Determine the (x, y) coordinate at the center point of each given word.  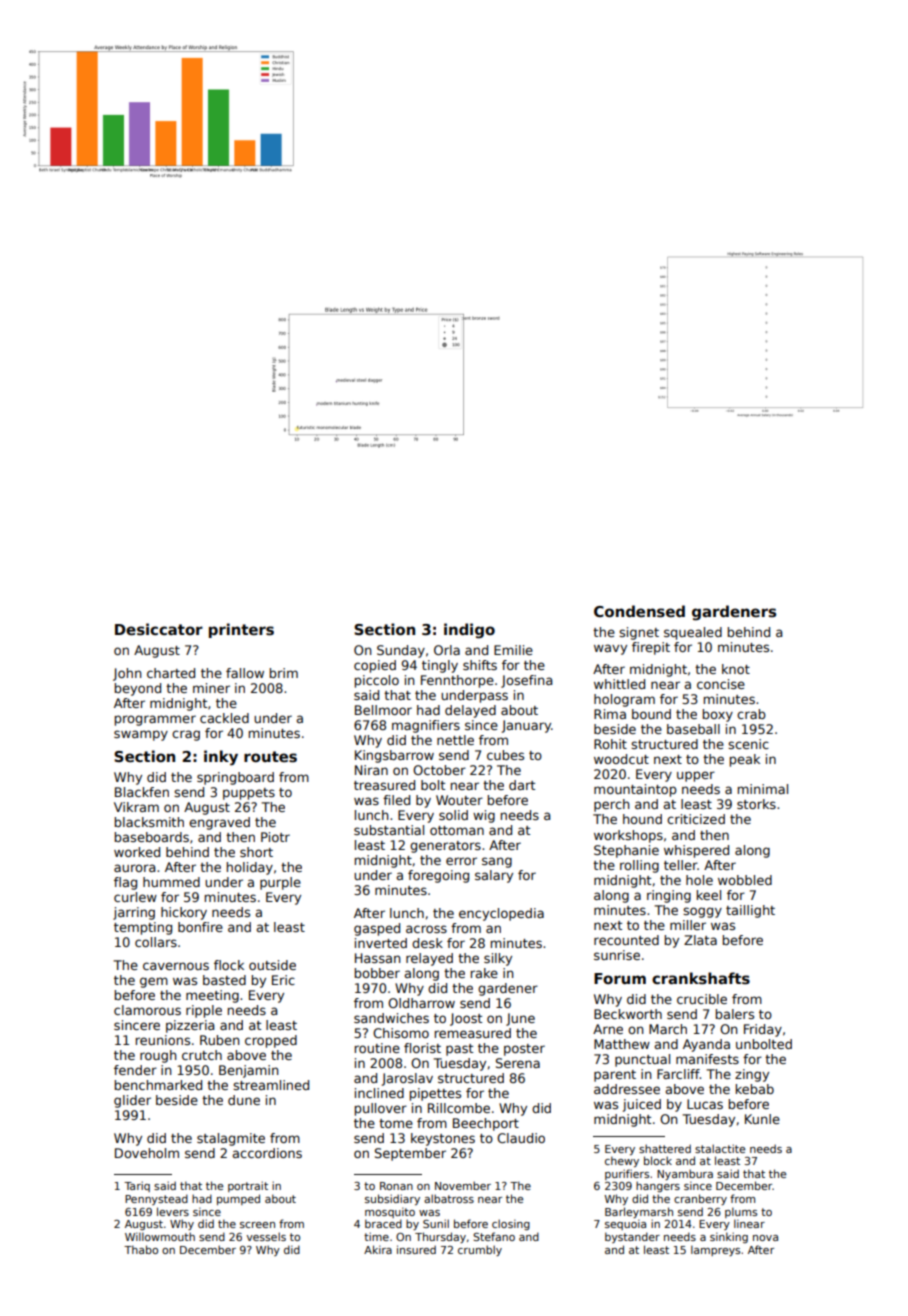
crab (751, 714)
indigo (469, 631)
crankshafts (701, 978)
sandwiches (391, 1018)
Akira (378, 1249)
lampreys (715, 1250)
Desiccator (159, 629)
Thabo (141, 1249)
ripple (204, 1011)
